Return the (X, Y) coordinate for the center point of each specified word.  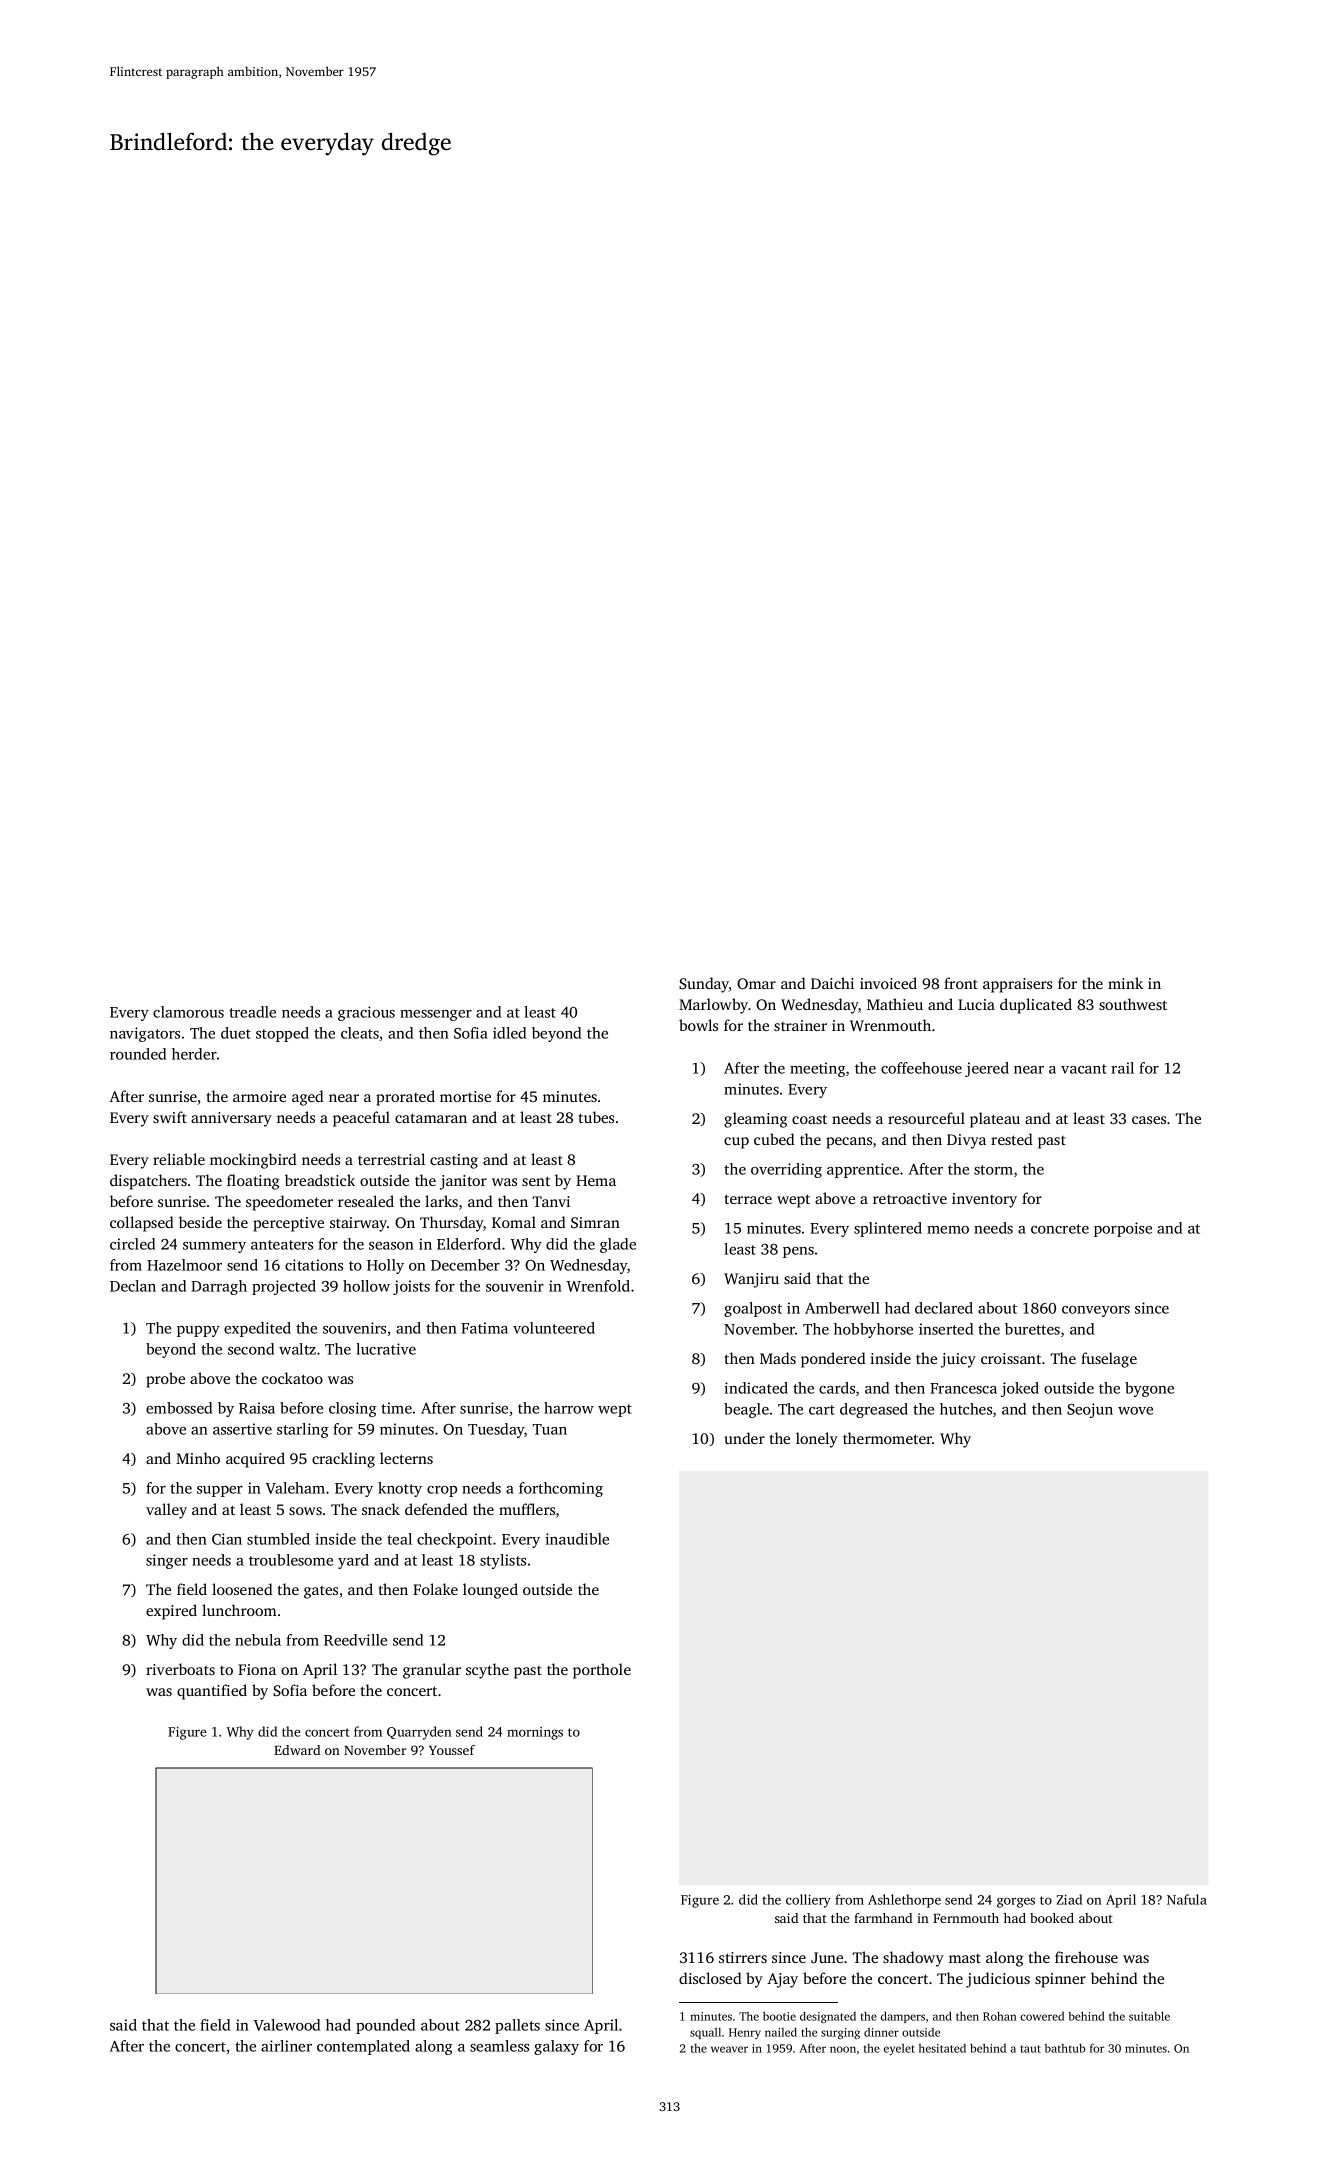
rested (1012, 1139)
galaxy (556, 2047)
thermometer (887, 1438)
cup (736, 1143)
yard (353, 1561)
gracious (366, 1013)
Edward (297, 1750)
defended (436, 1509)
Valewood (287, 2025)
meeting (818, 1069)
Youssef (452, 1750)
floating (253, 1182)
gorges (1016, 1902)
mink (1125, 983)
